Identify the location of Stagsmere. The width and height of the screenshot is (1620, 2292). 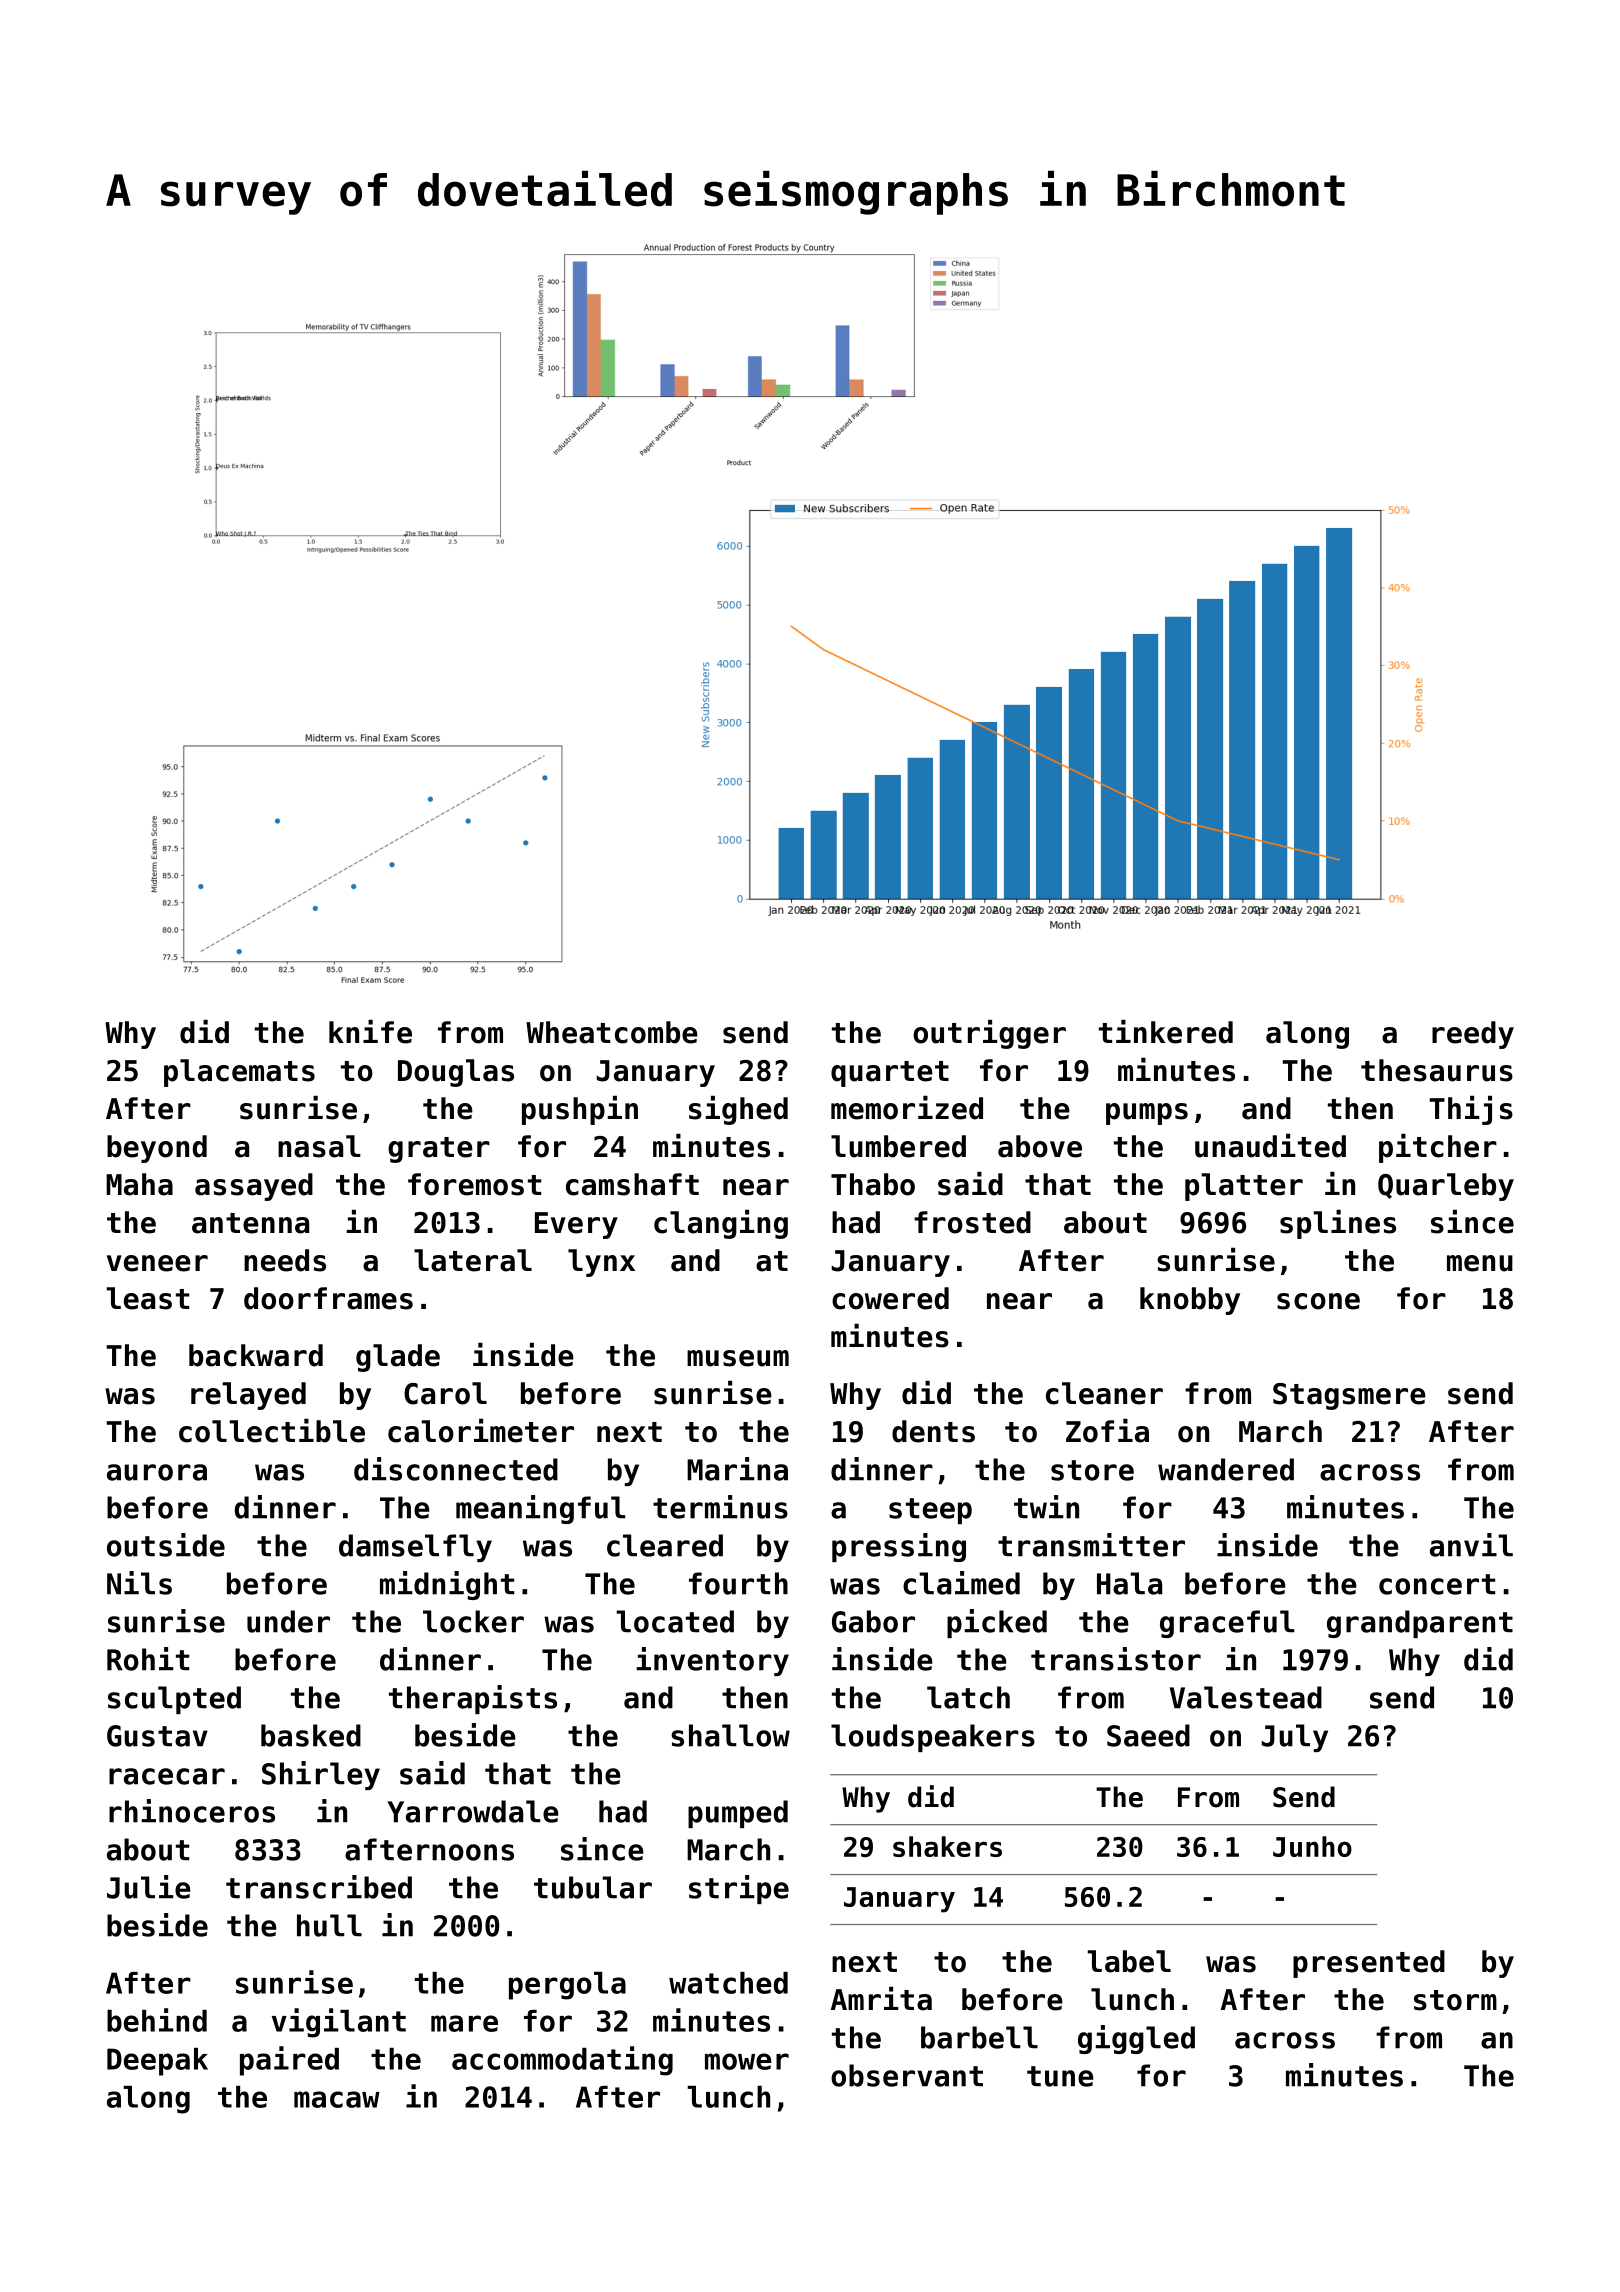
(1349, 1396).
